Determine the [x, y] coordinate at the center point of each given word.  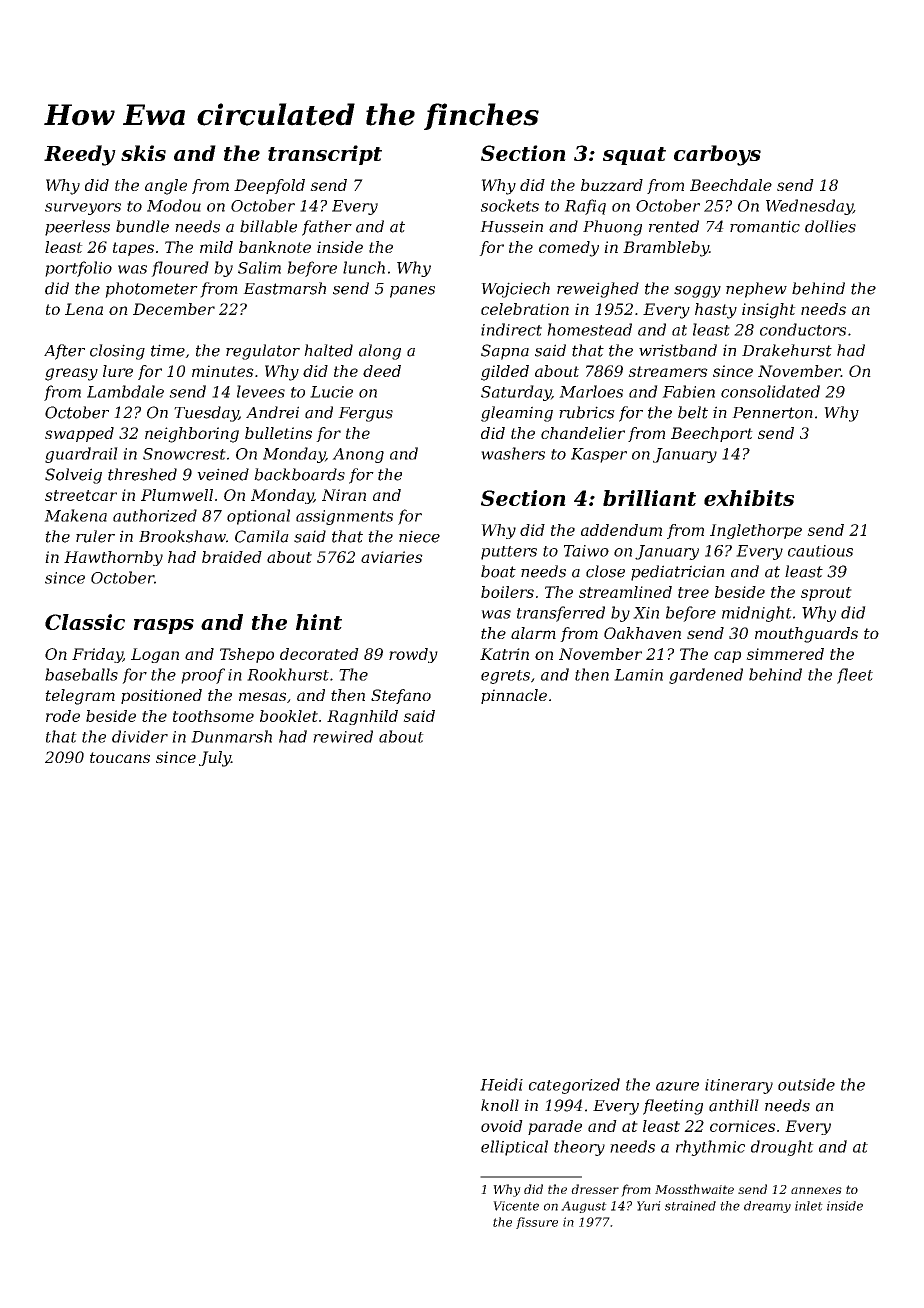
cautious [820, 551]
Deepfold [269, 186]
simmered [785, 654]
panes [412, 292]
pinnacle [514, 696]
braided [232, 557]
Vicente [516, 1206]
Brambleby [666, 249]
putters [509, 553]
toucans [120, 757]
